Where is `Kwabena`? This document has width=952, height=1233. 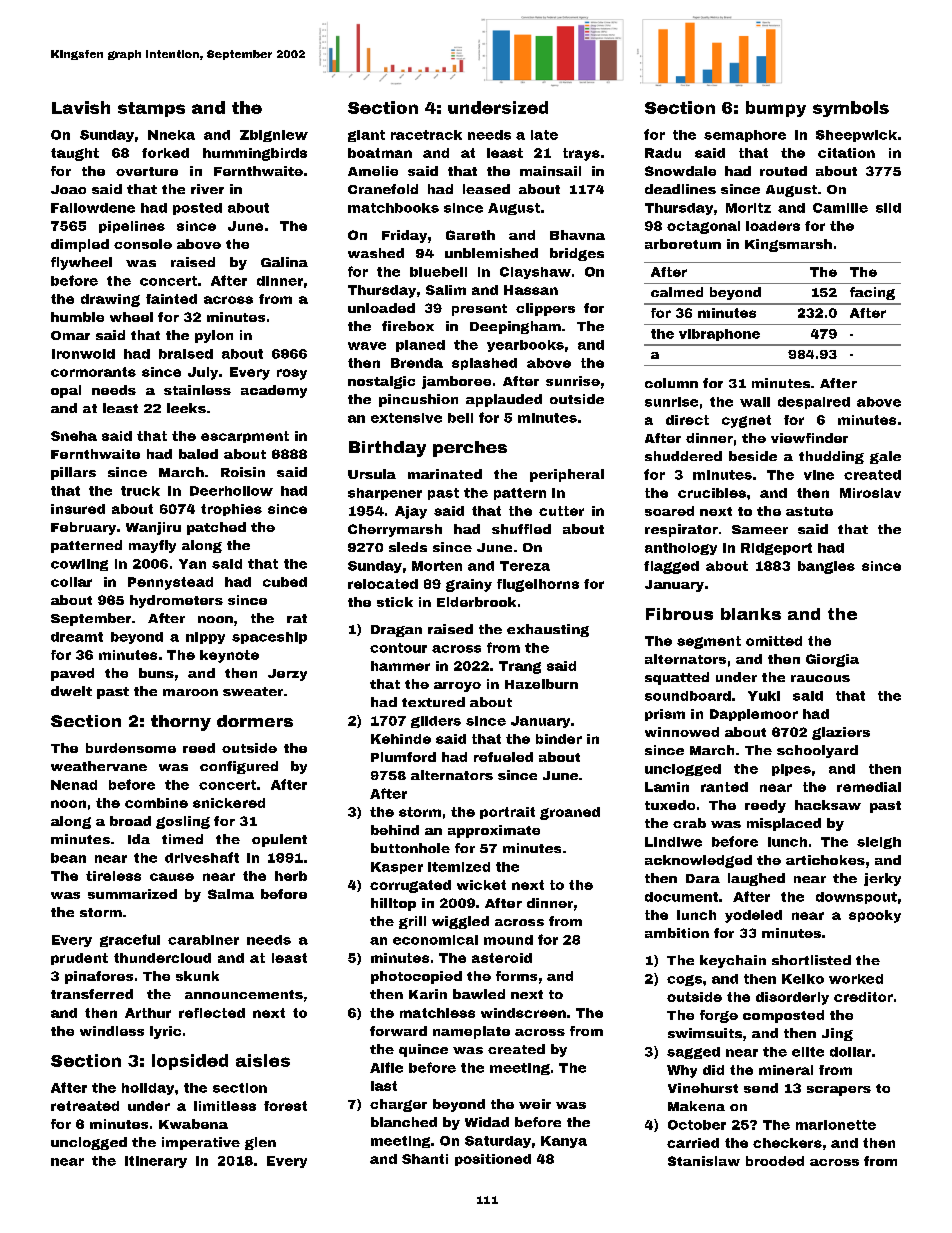
Kwabena is located at coordinates (193, 1124).
